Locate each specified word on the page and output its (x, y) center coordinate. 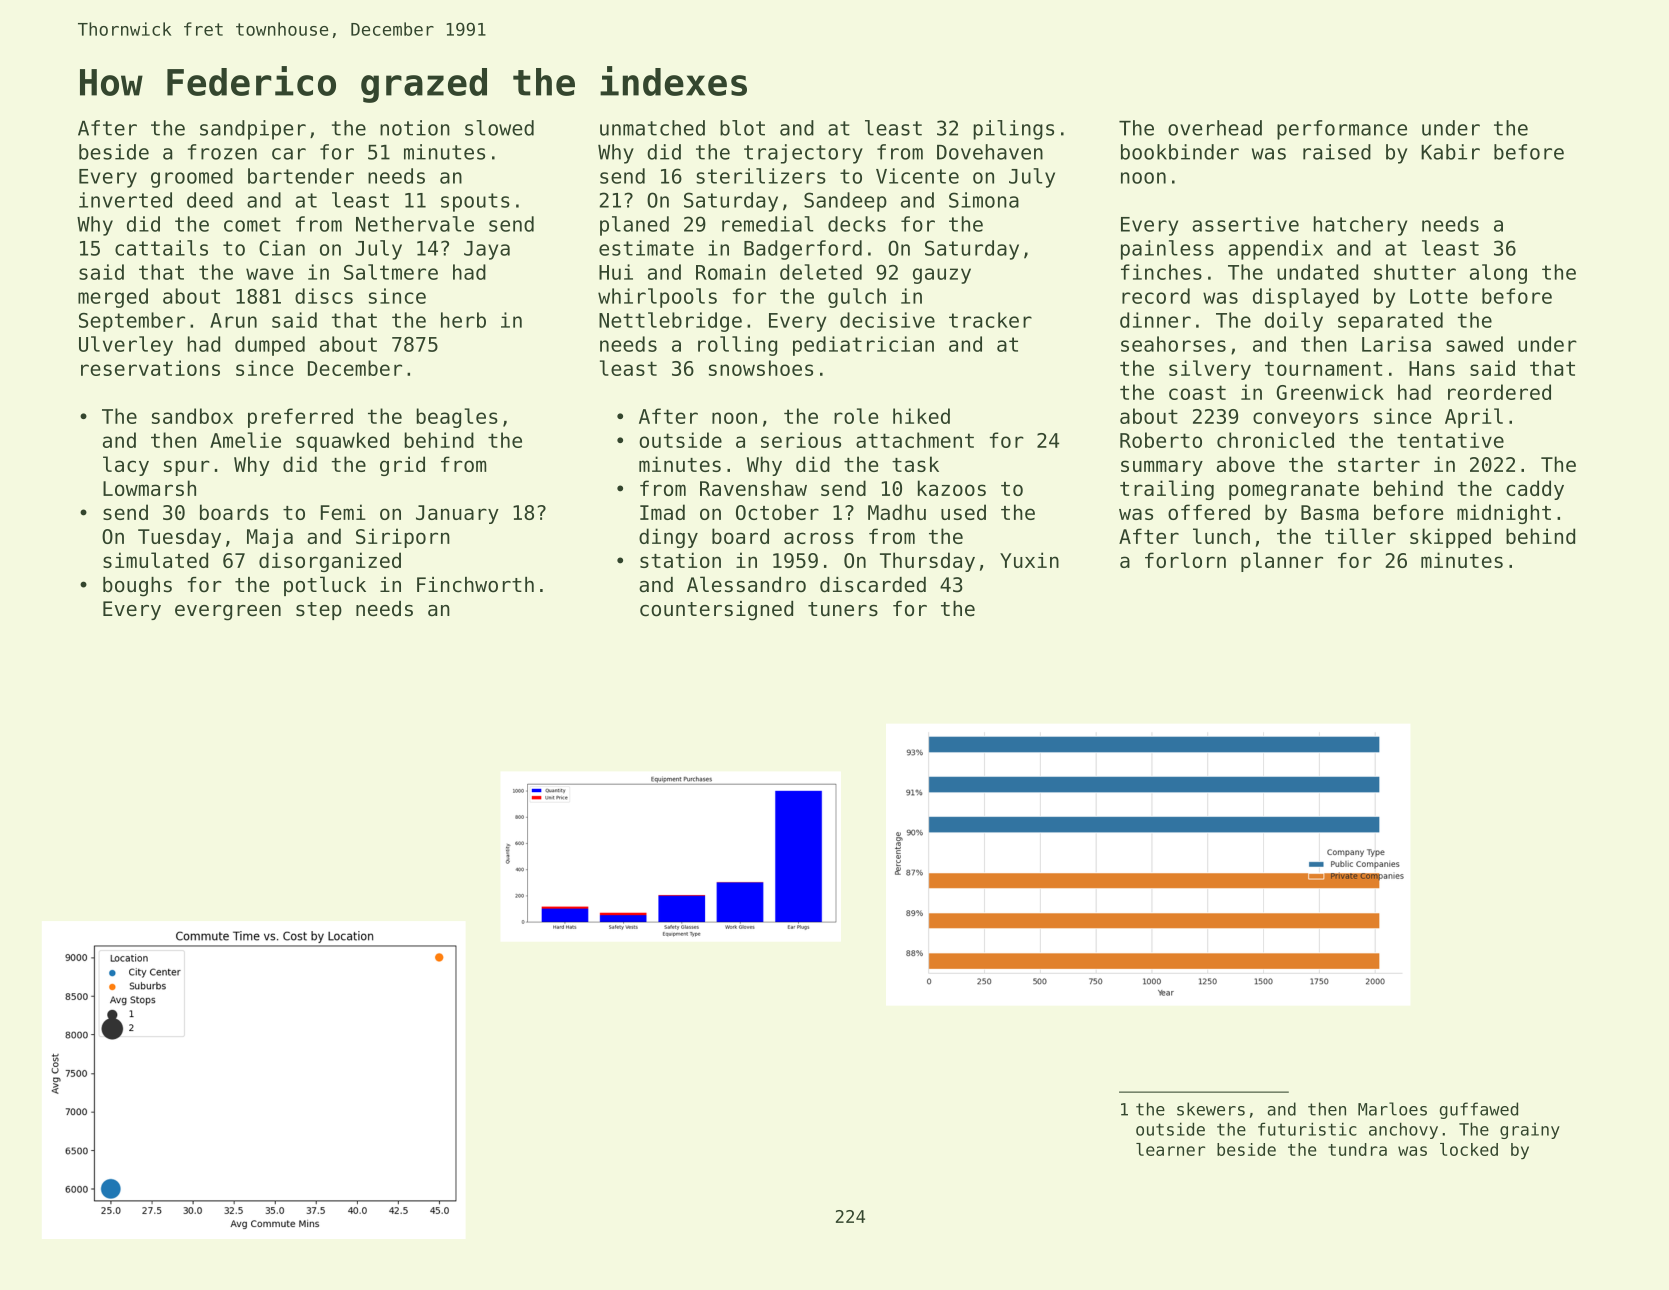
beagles (457, 418)
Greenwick (1330, 392)
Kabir (1450, 152)
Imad (662, 512)
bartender (301, 176)
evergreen (228, 613)
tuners (843, 609)
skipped (1450, 538)
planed (634, 226)
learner (1170, 1149)
